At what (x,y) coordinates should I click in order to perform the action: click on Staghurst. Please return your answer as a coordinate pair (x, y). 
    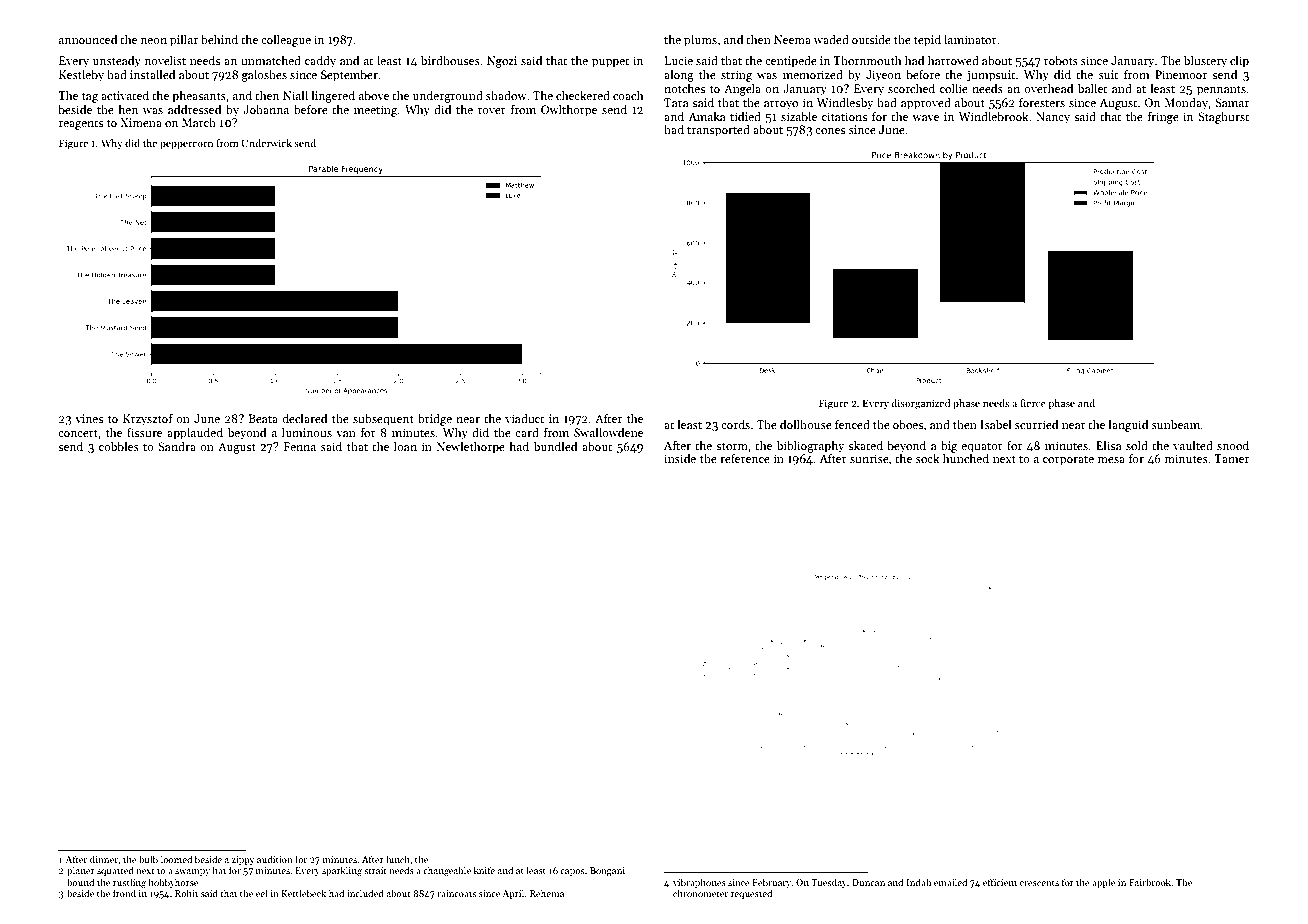
    Looking at the image, I should click on (1223, 117).
